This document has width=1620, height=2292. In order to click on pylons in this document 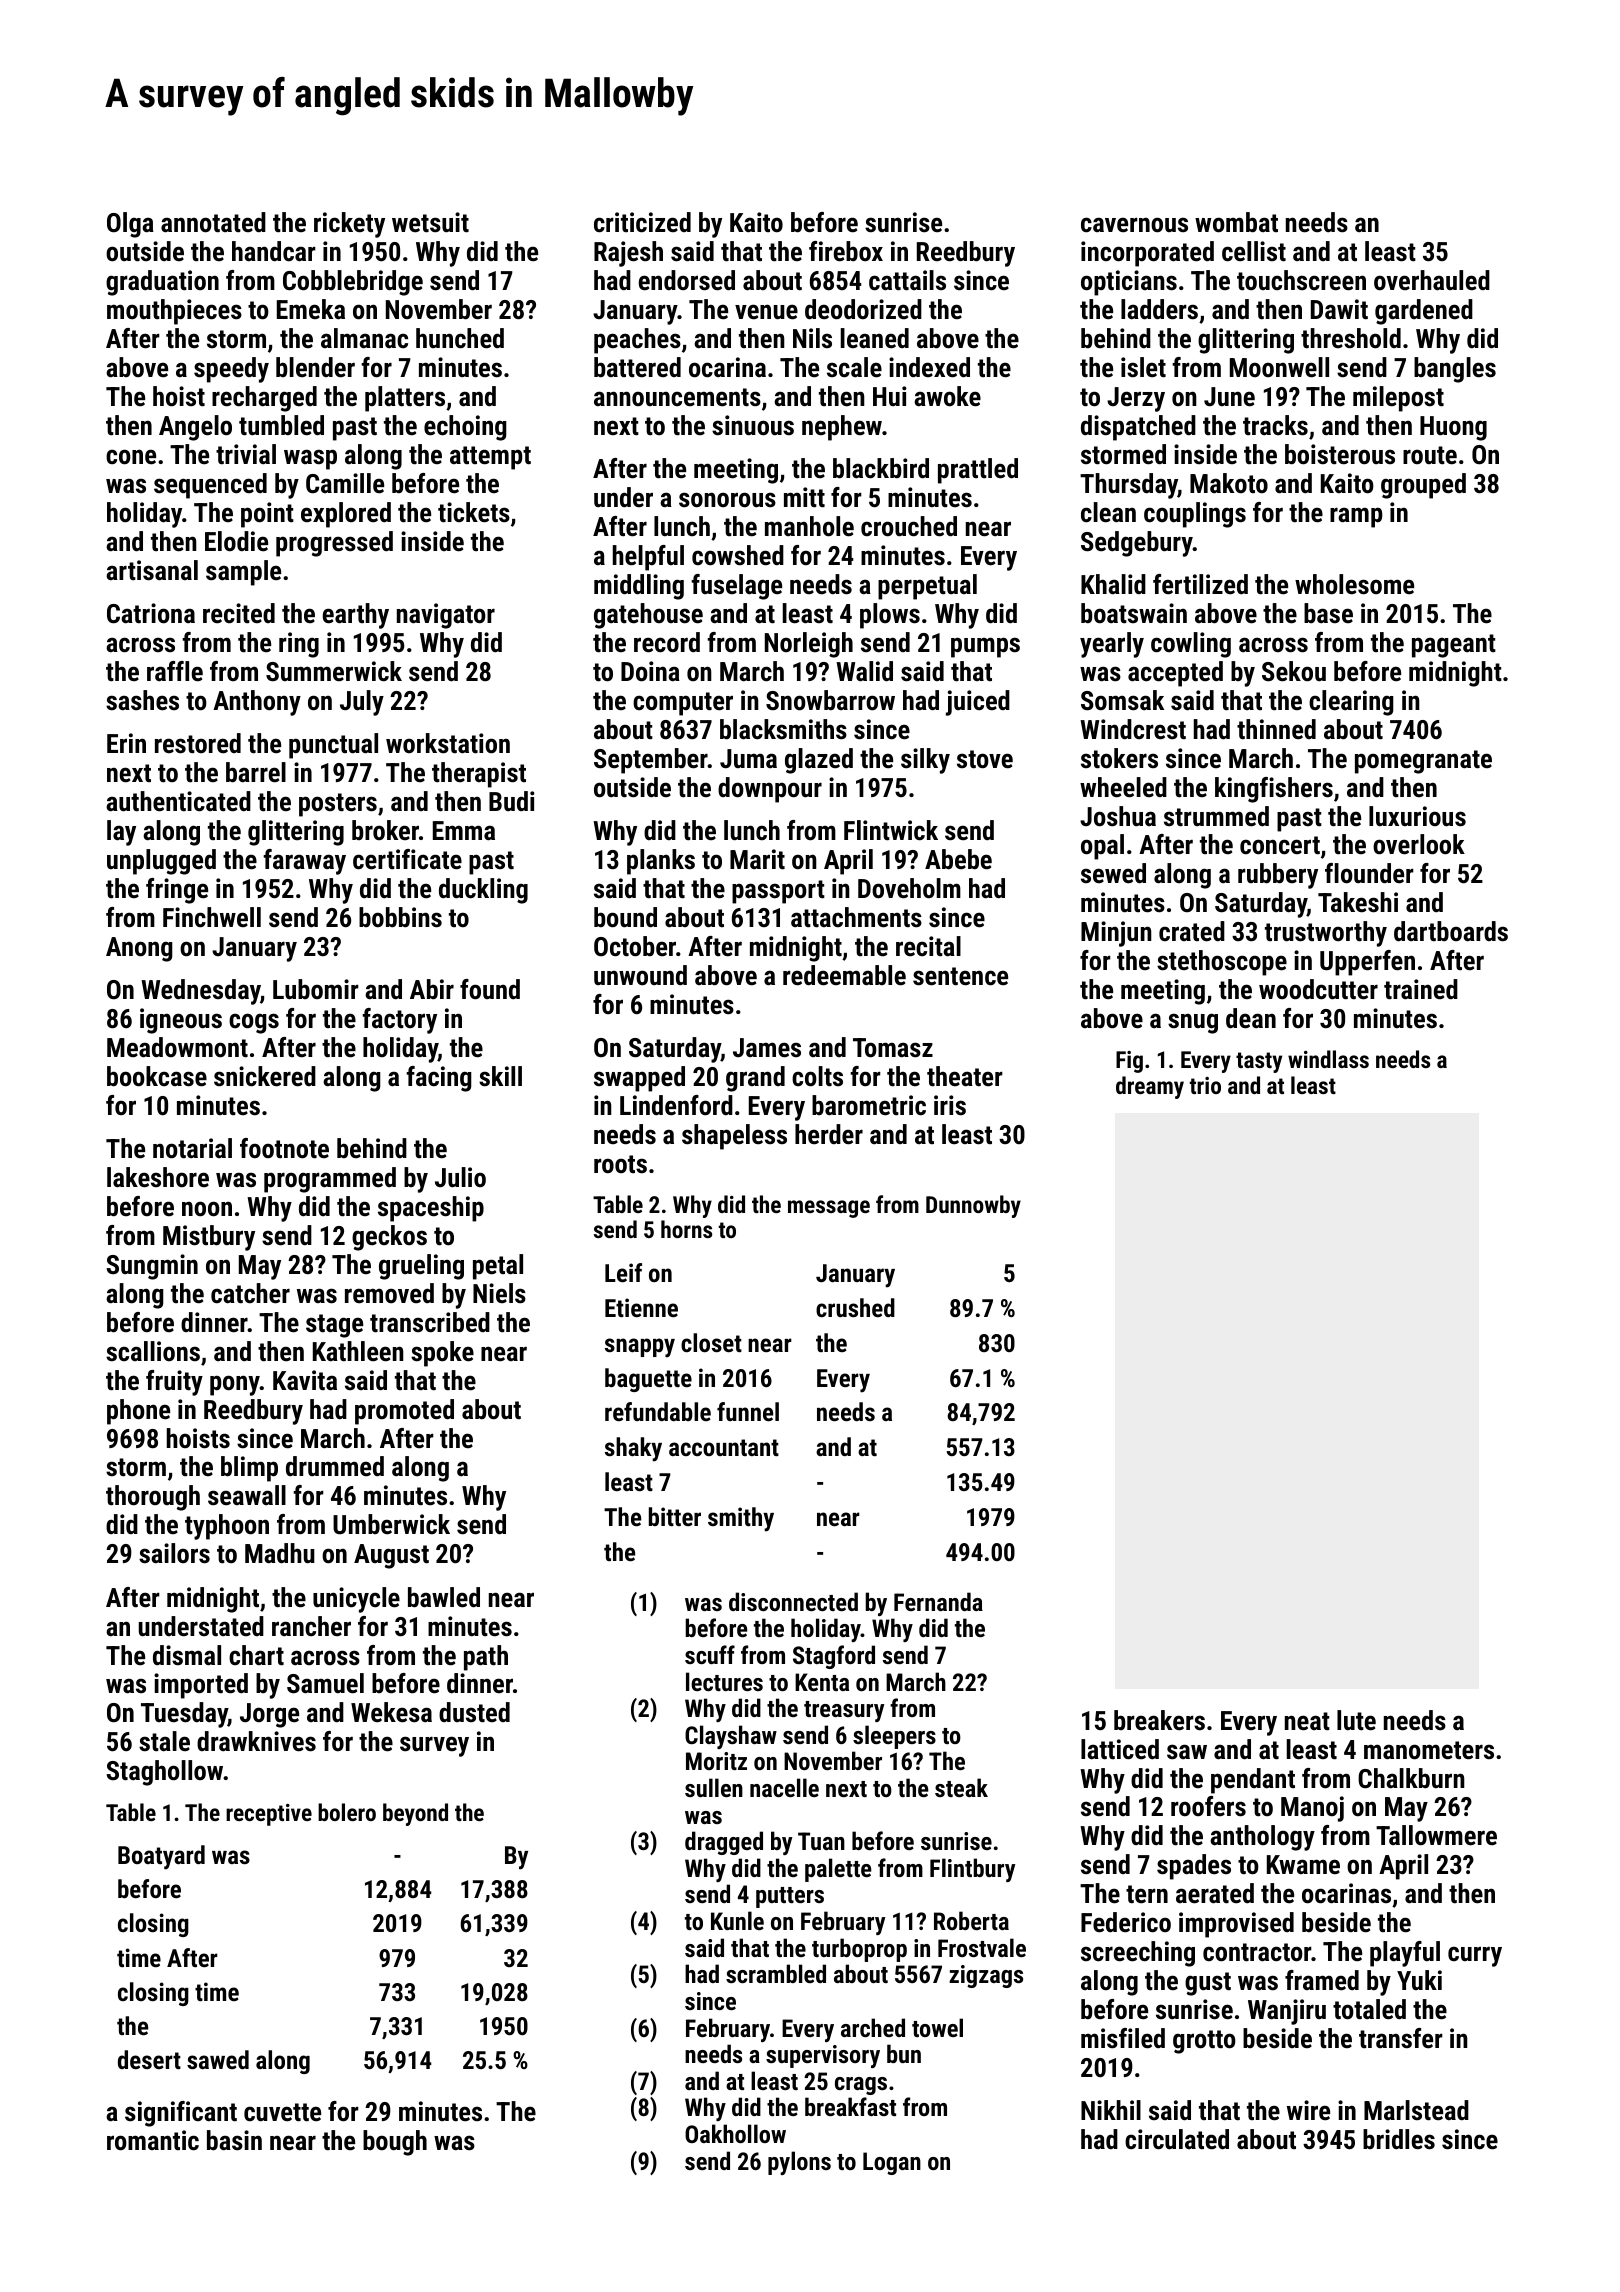, I will do `click(799, 2163)`.
